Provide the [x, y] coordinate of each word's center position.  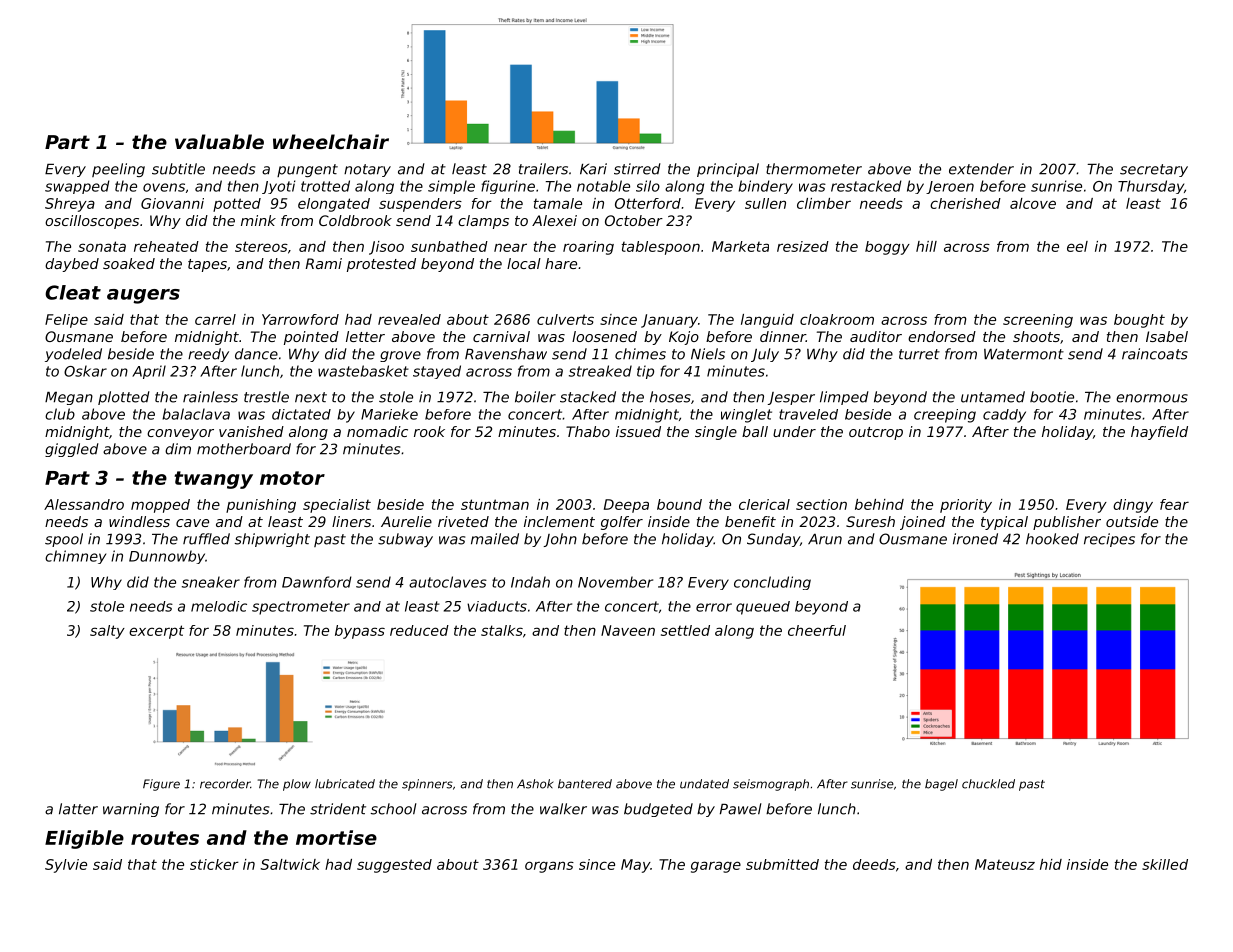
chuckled [988, 784]
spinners [427, 785]
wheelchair [331, 141]
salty [107, 632]
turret [919, 354]
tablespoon [661, 248]
